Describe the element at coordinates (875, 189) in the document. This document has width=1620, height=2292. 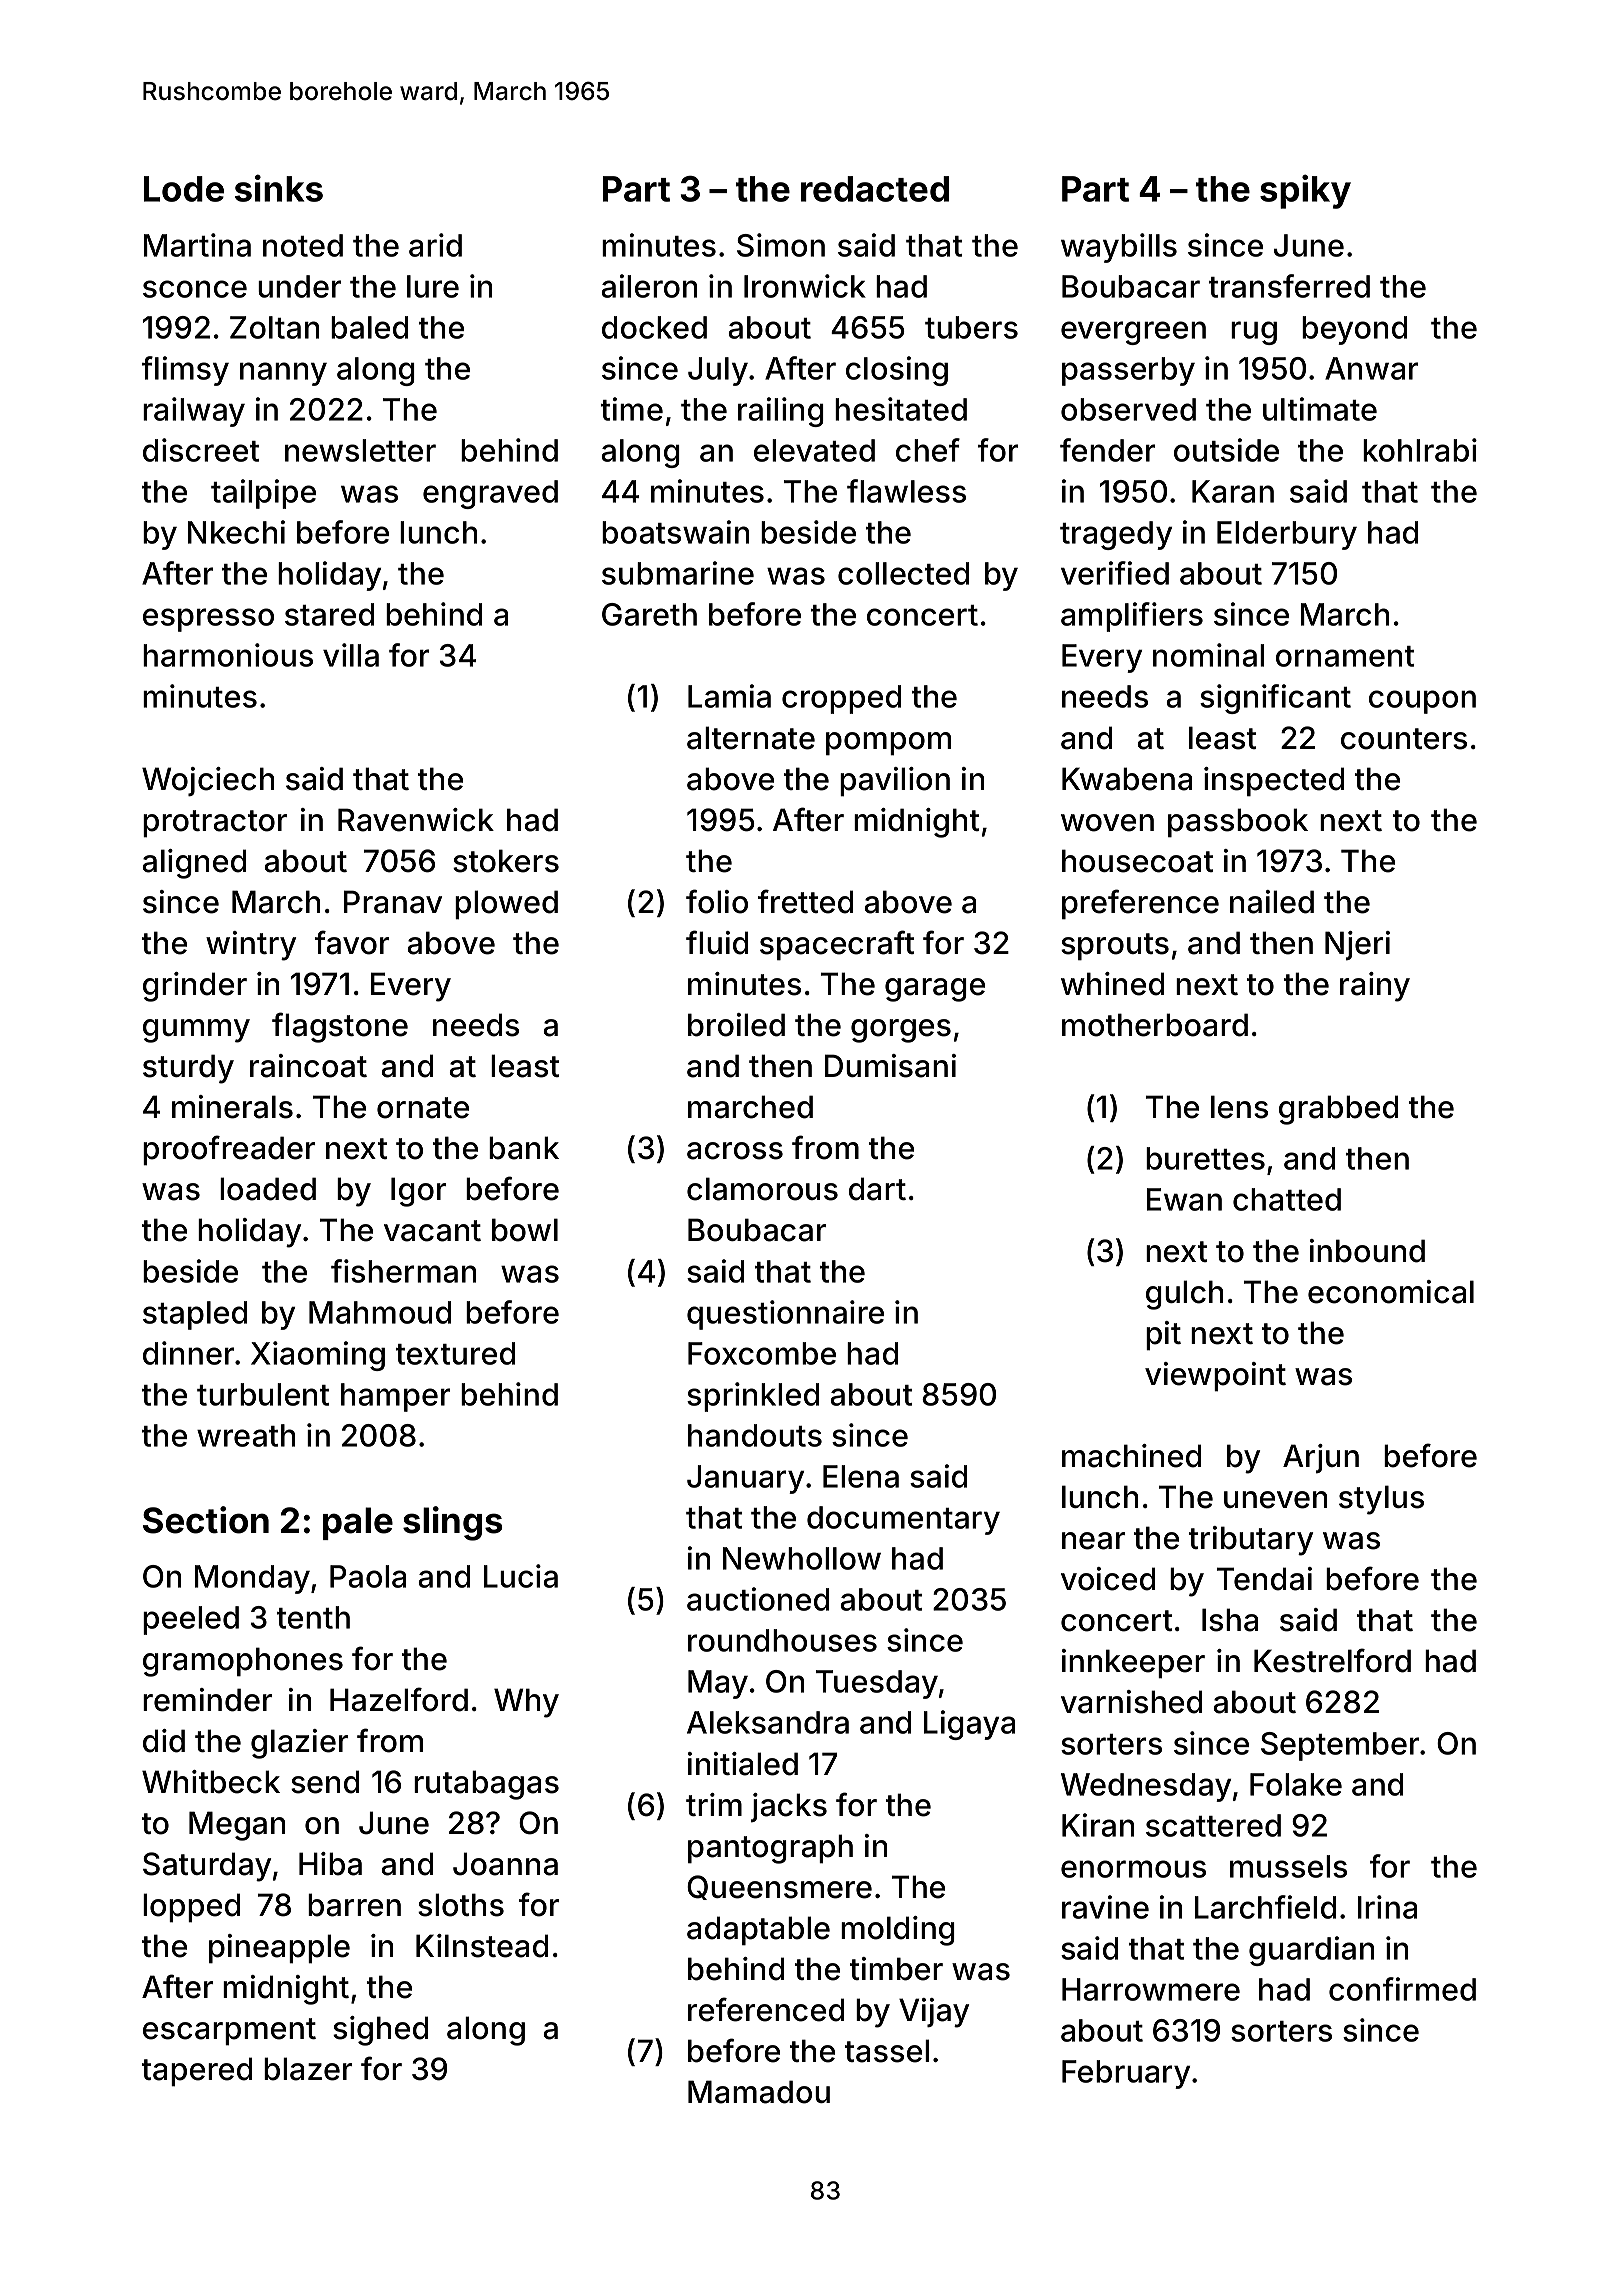
I see `redacted` at that location.
